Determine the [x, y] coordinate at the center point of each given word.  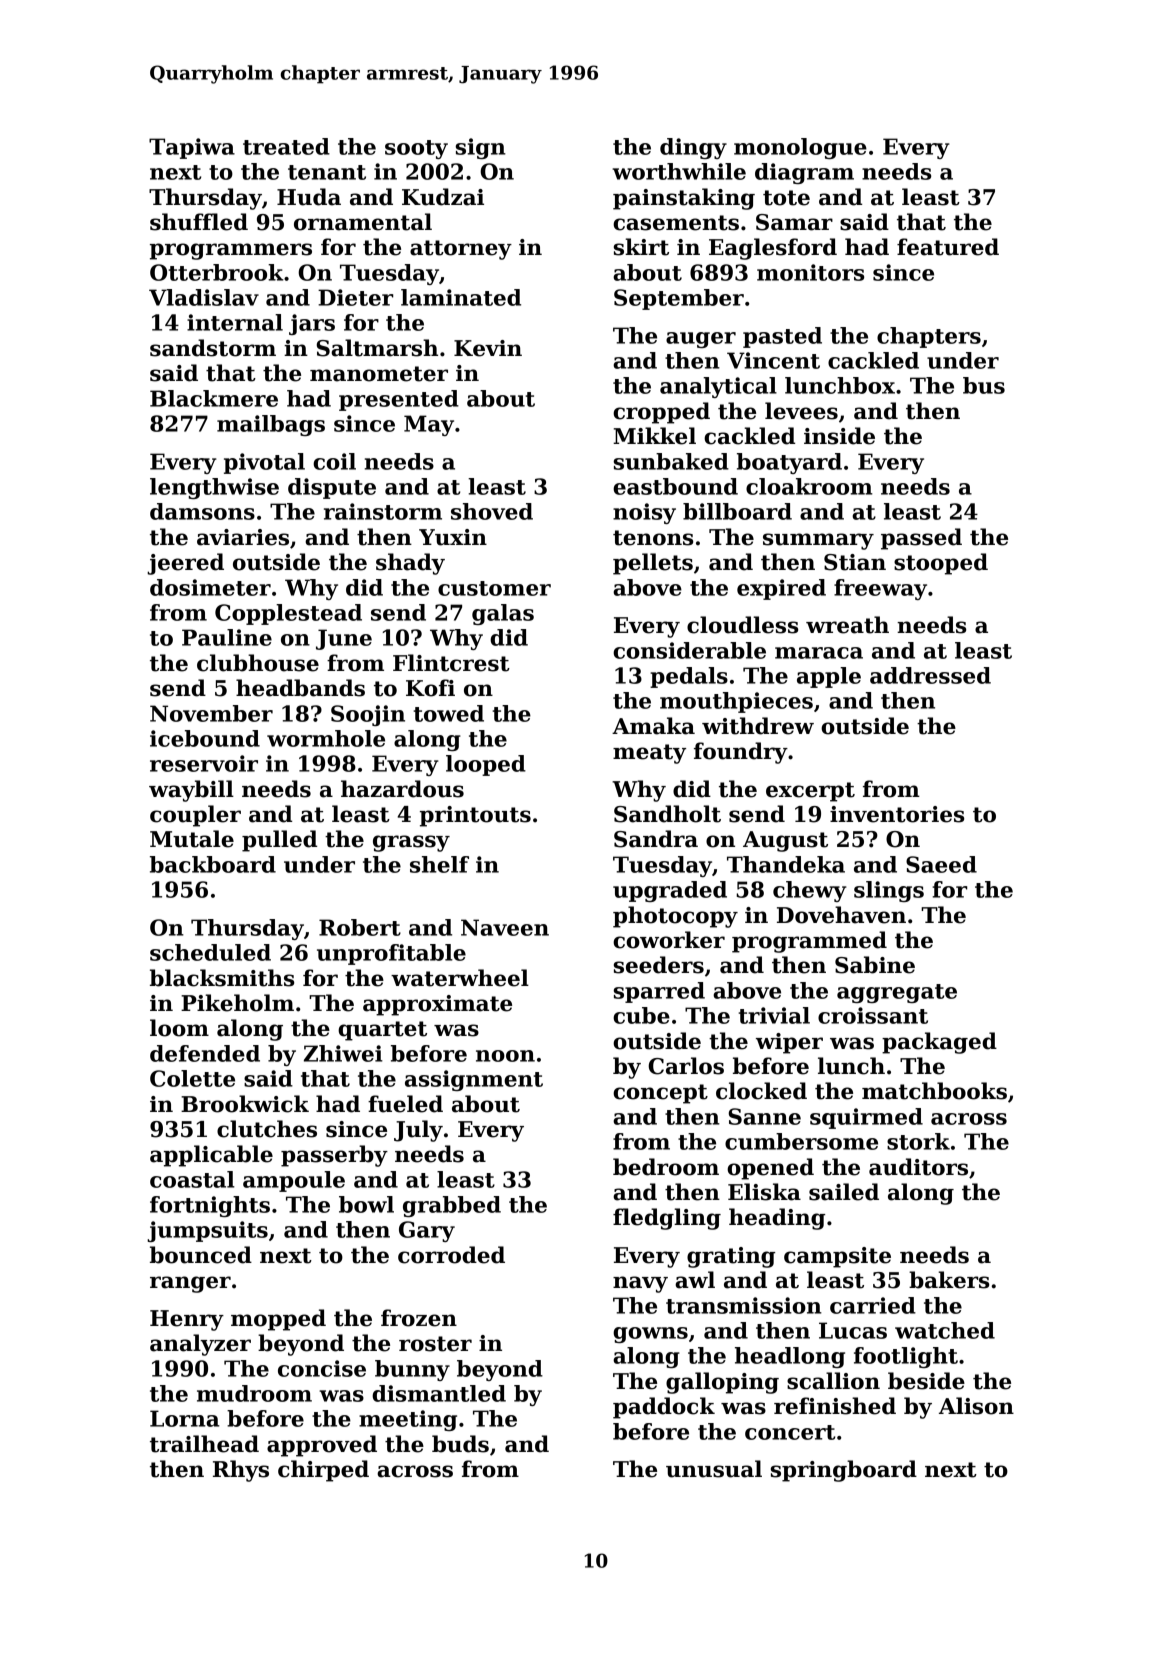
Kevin [488, 348]
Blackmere [214, 398]
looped [486, 765]
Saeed [941, 864]
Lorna [185, 1418]
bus [984, 385]
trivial [774, 1015]
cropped [661, 413]
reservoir [204, 763]
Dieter [355, 297]
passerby [334, 1156]
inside [839, 436]
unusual [714, 1469]
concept [660, 1094]
